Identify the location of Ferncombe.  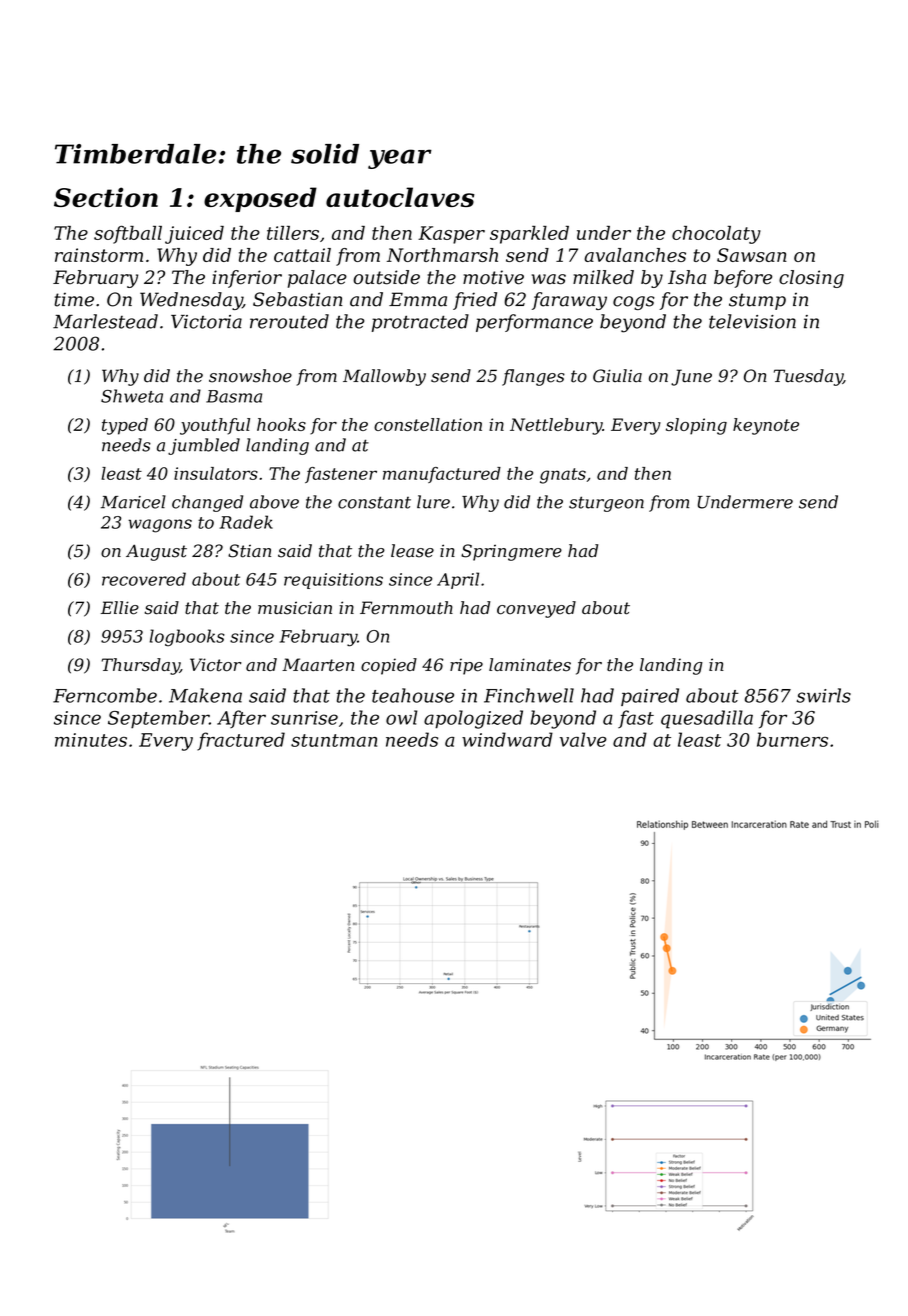
(105, 695).
